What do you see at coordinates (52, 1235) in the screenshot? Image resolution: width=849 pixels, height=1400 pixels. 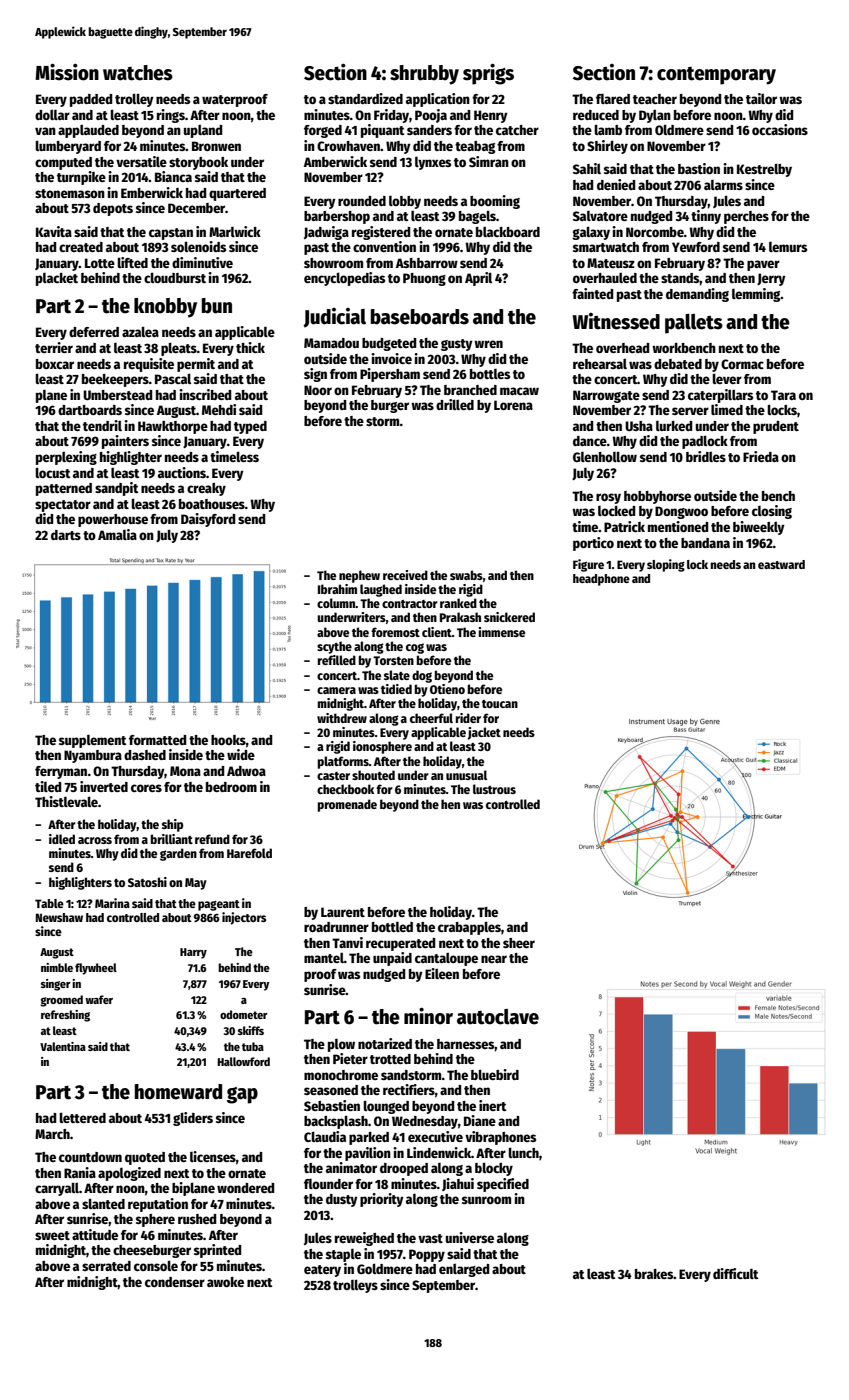 I see `sweet` at bounding box center [52, 1235].
